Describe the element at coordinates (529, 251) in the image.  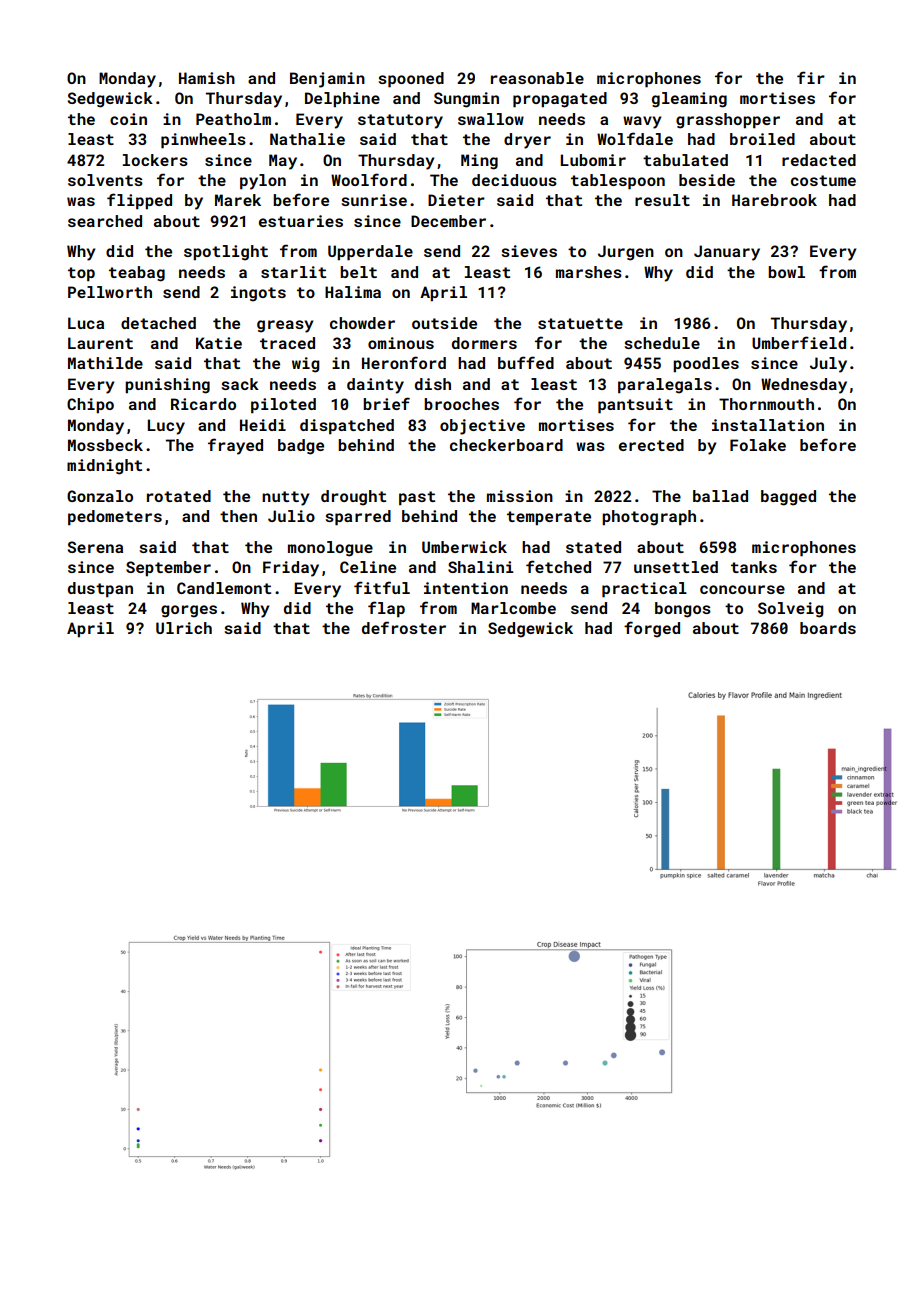
I see `sieves` at that location.
